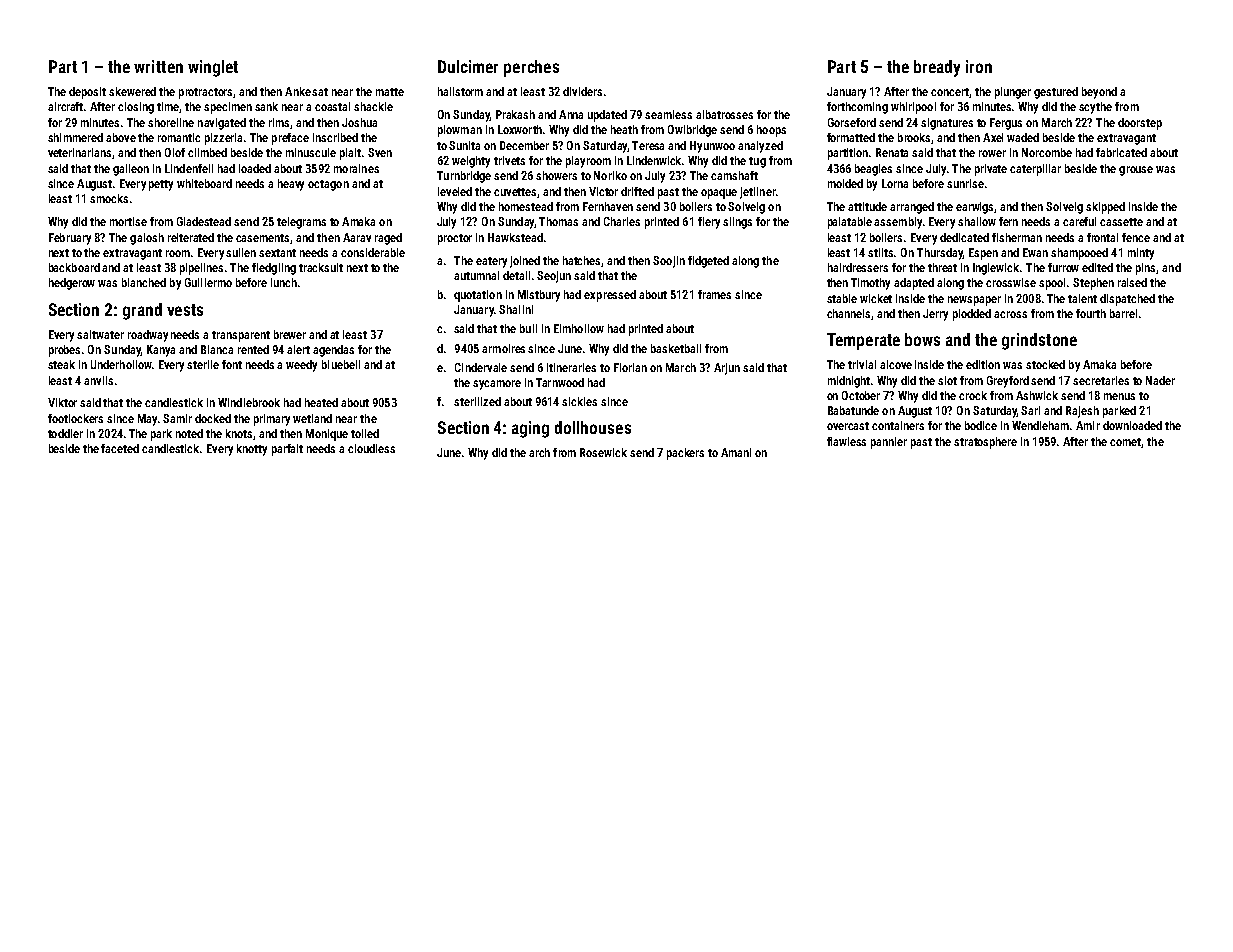 The image size is (1233, 952). I want to click on stocked, so click(1045, 364).
